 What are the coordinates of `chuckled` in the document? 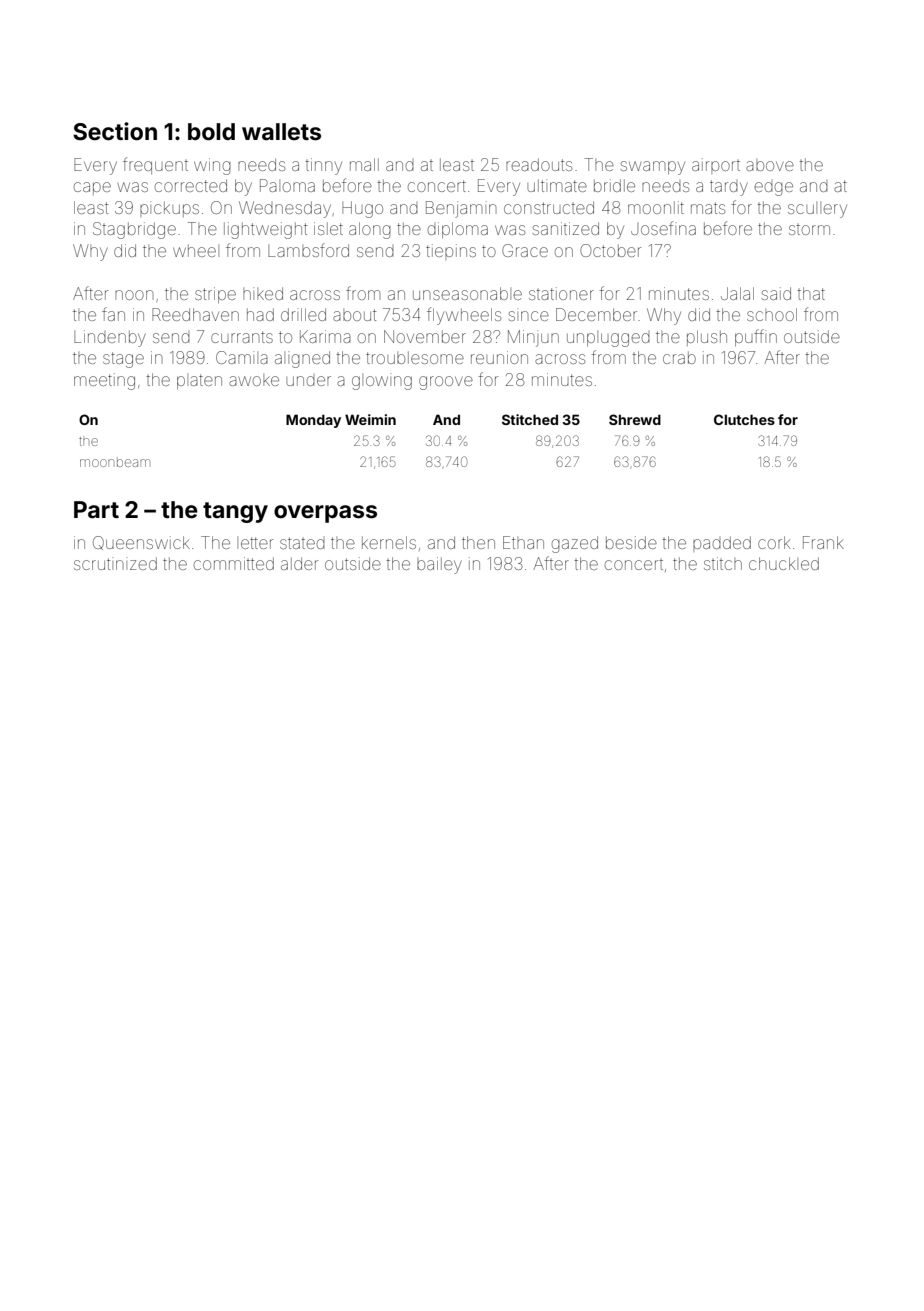 It's located at (784, 563).
